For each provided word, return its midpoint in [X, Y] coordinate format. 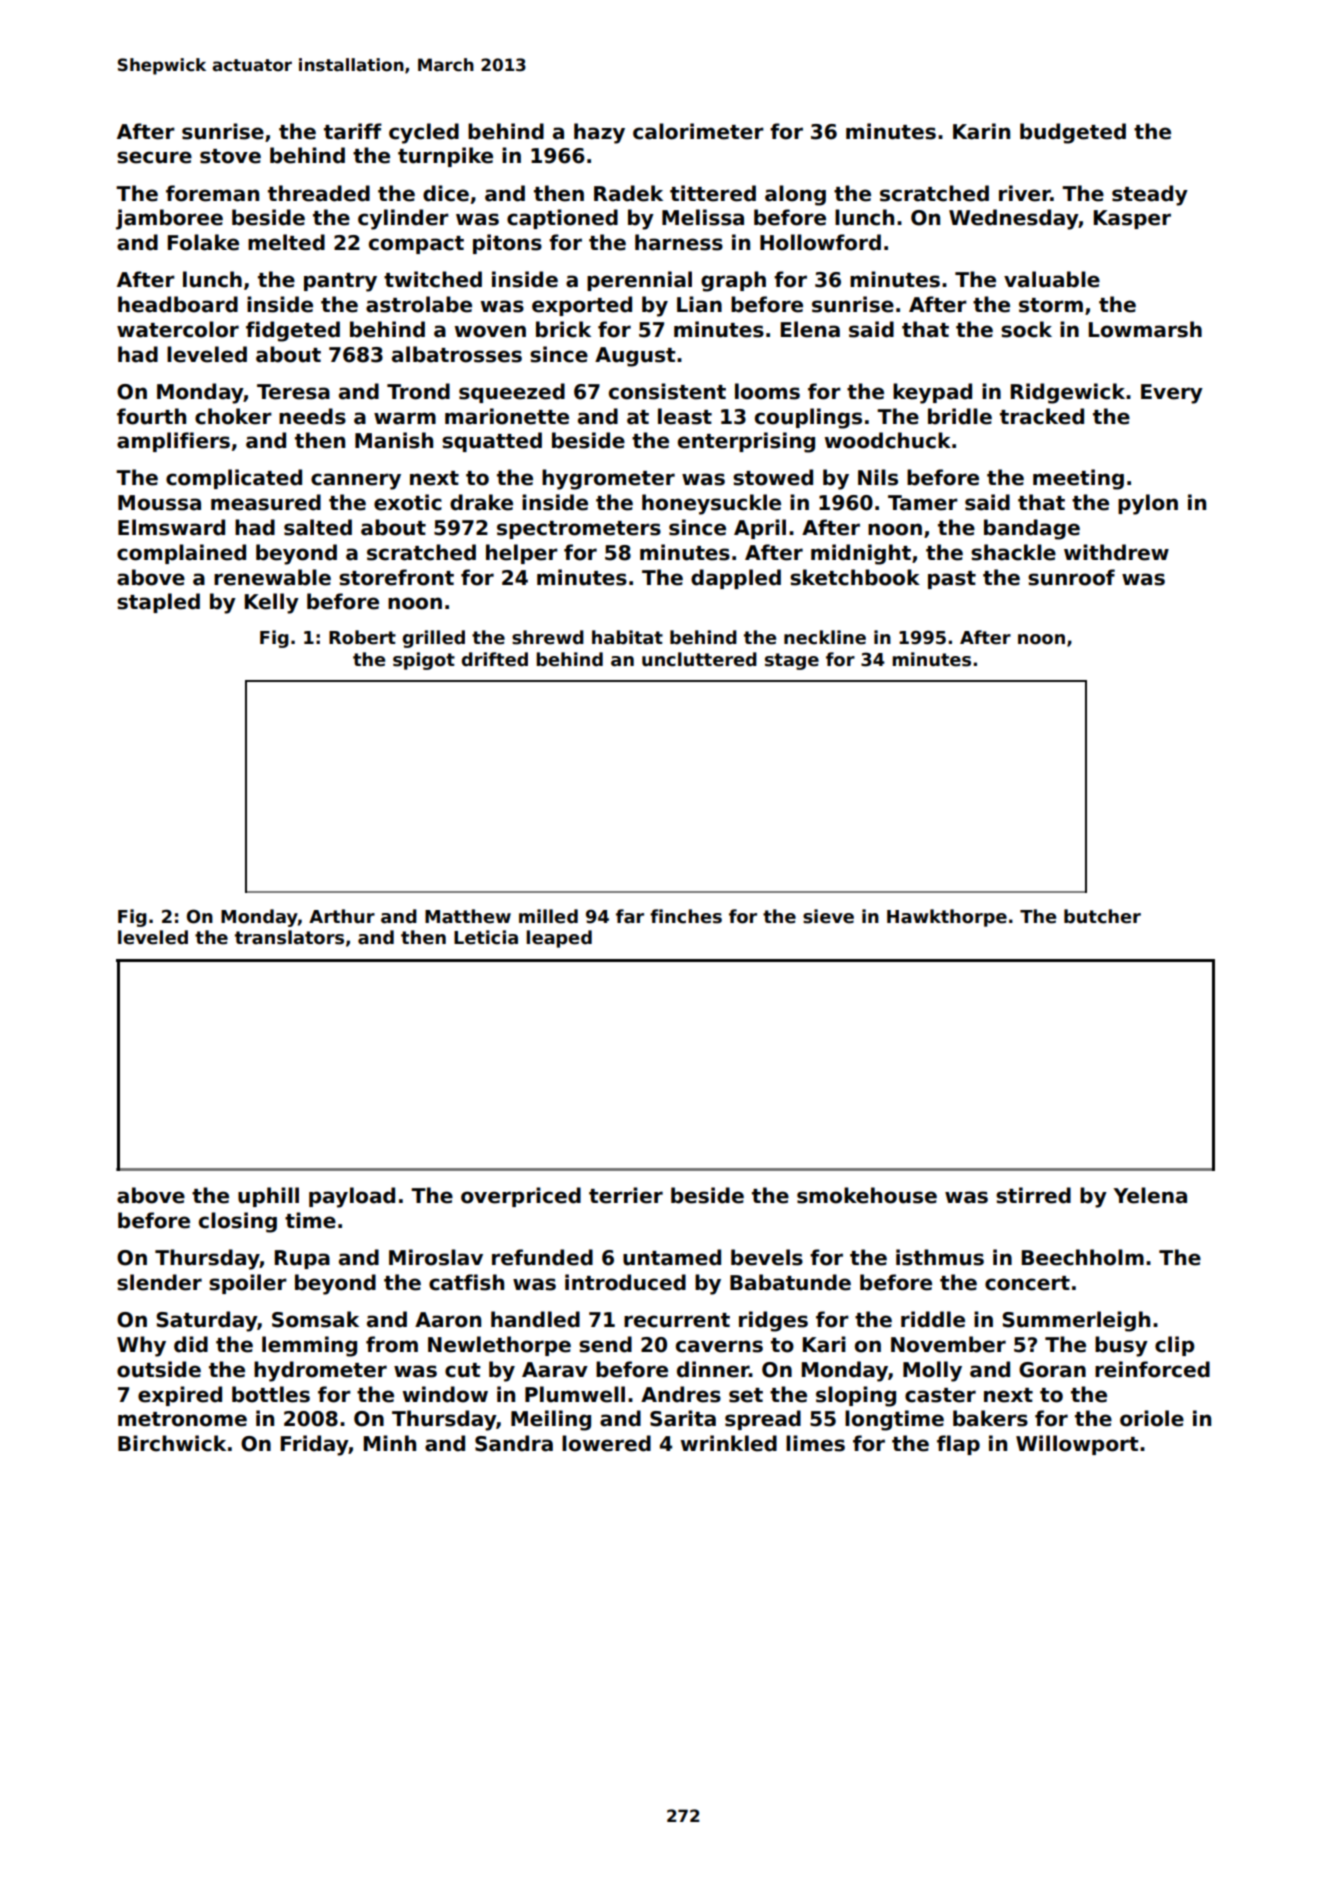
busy [1121, 1346]
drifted [494, 659]
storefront [396, 577]
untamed [672, 1257]
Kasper [1132, 219]
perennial [639, 281]
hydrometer [320, 1371]
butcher [1102, 916]
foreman [212, 193]
